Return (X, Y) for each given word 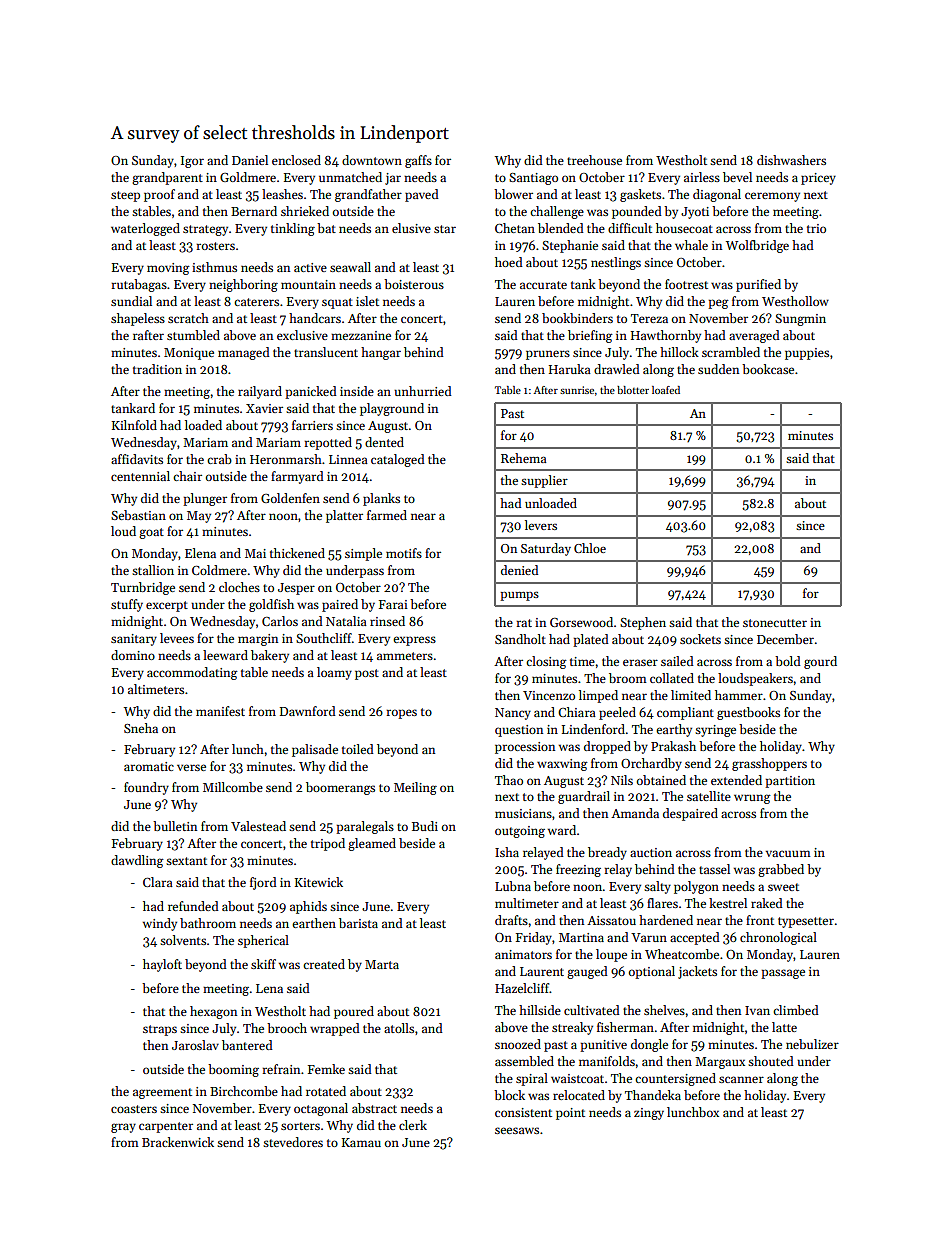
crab (219, 459)
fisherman (625, 1027)
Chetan (515, 228)
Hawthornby (666, 336)
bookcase (768, 369)
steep (125, 196)
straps (160, 1030)
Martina (581, 937)
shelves (664, 1010)
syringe (715, 731)
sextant (186, 861)
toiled (358, 749)
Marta (382, 964)
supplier (544, 481)
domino (133, 655)
